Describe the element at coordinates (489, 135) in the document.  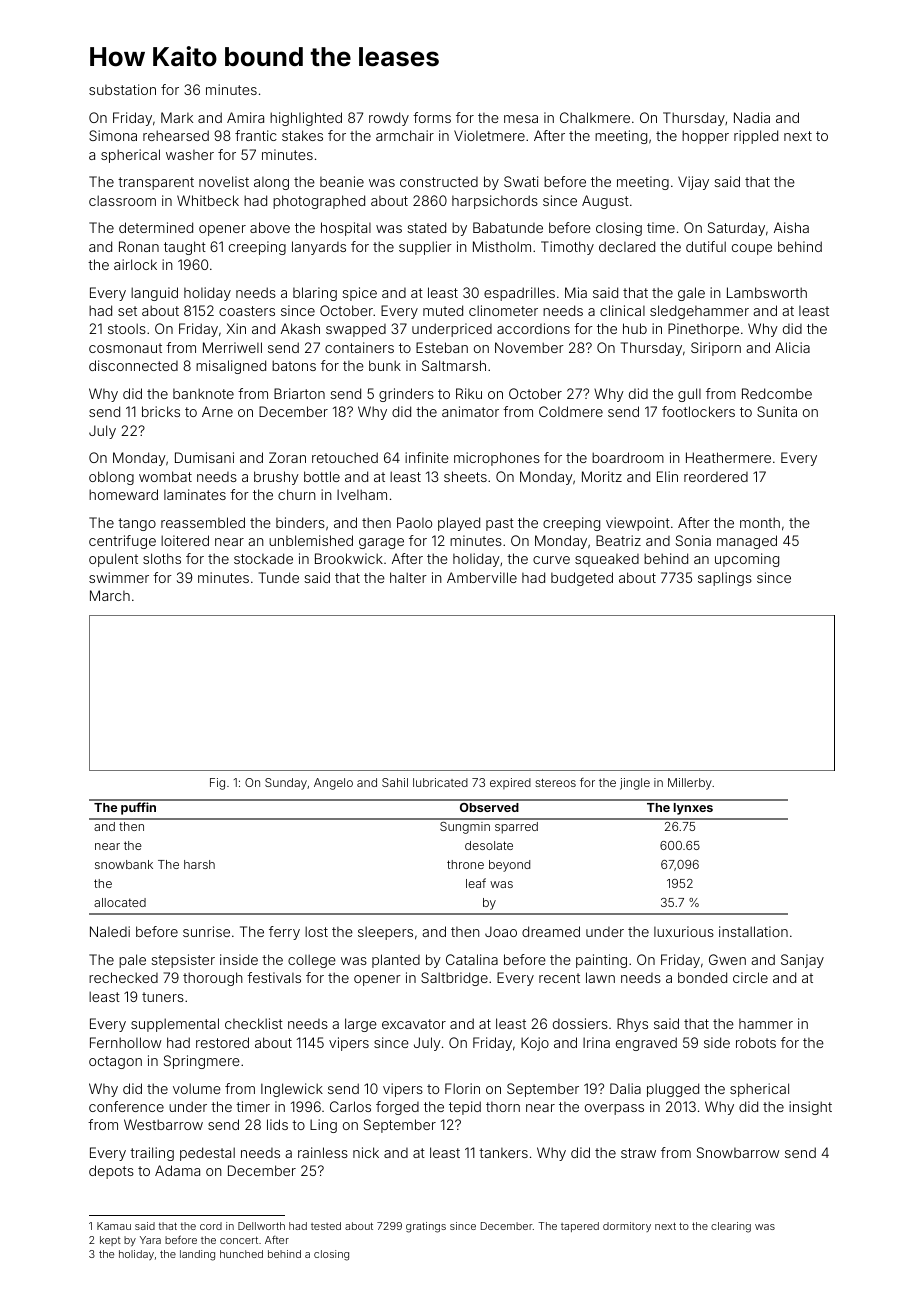
I see `Violetmere` at that location.
